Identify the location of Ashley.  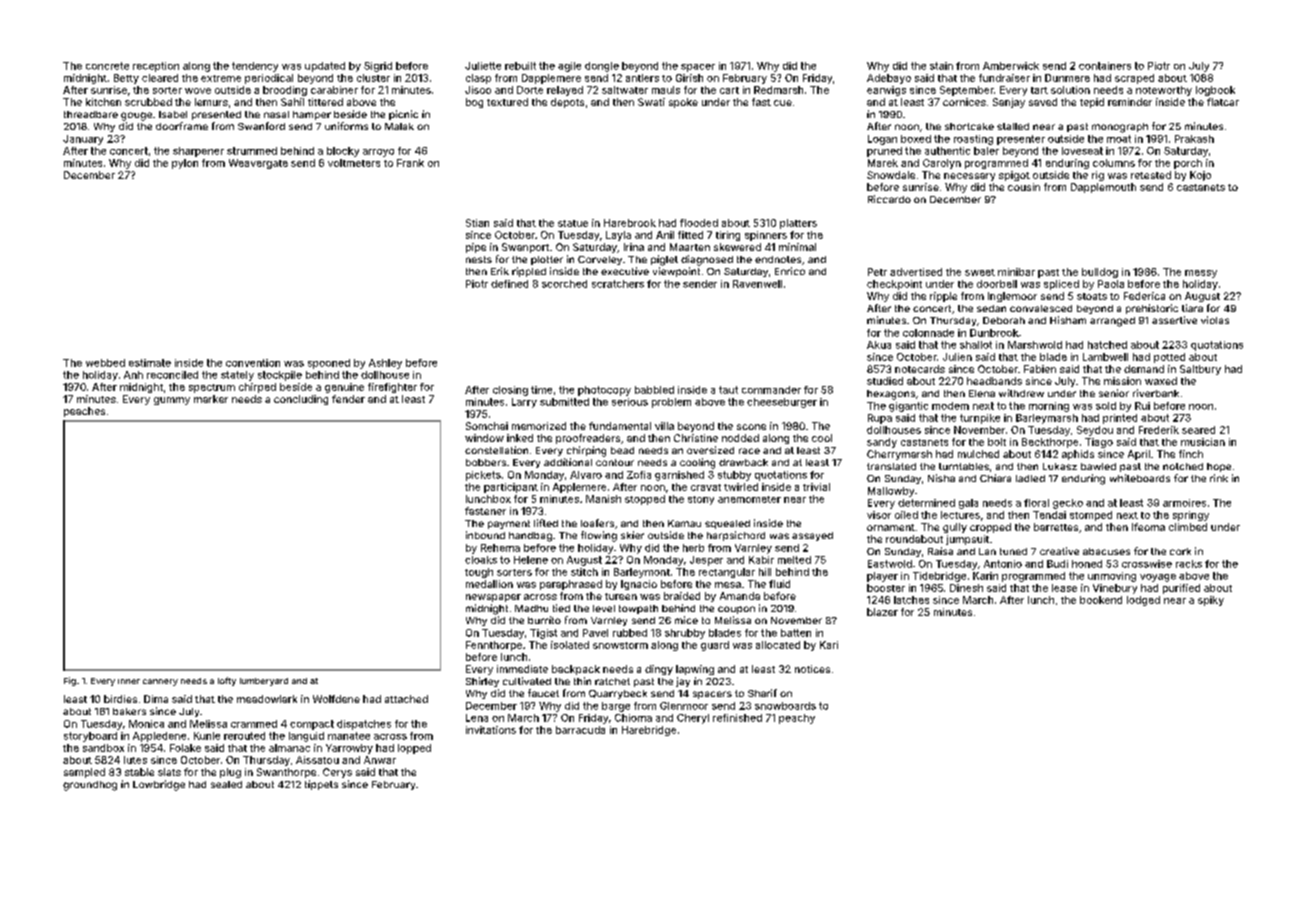
(385, 364).
